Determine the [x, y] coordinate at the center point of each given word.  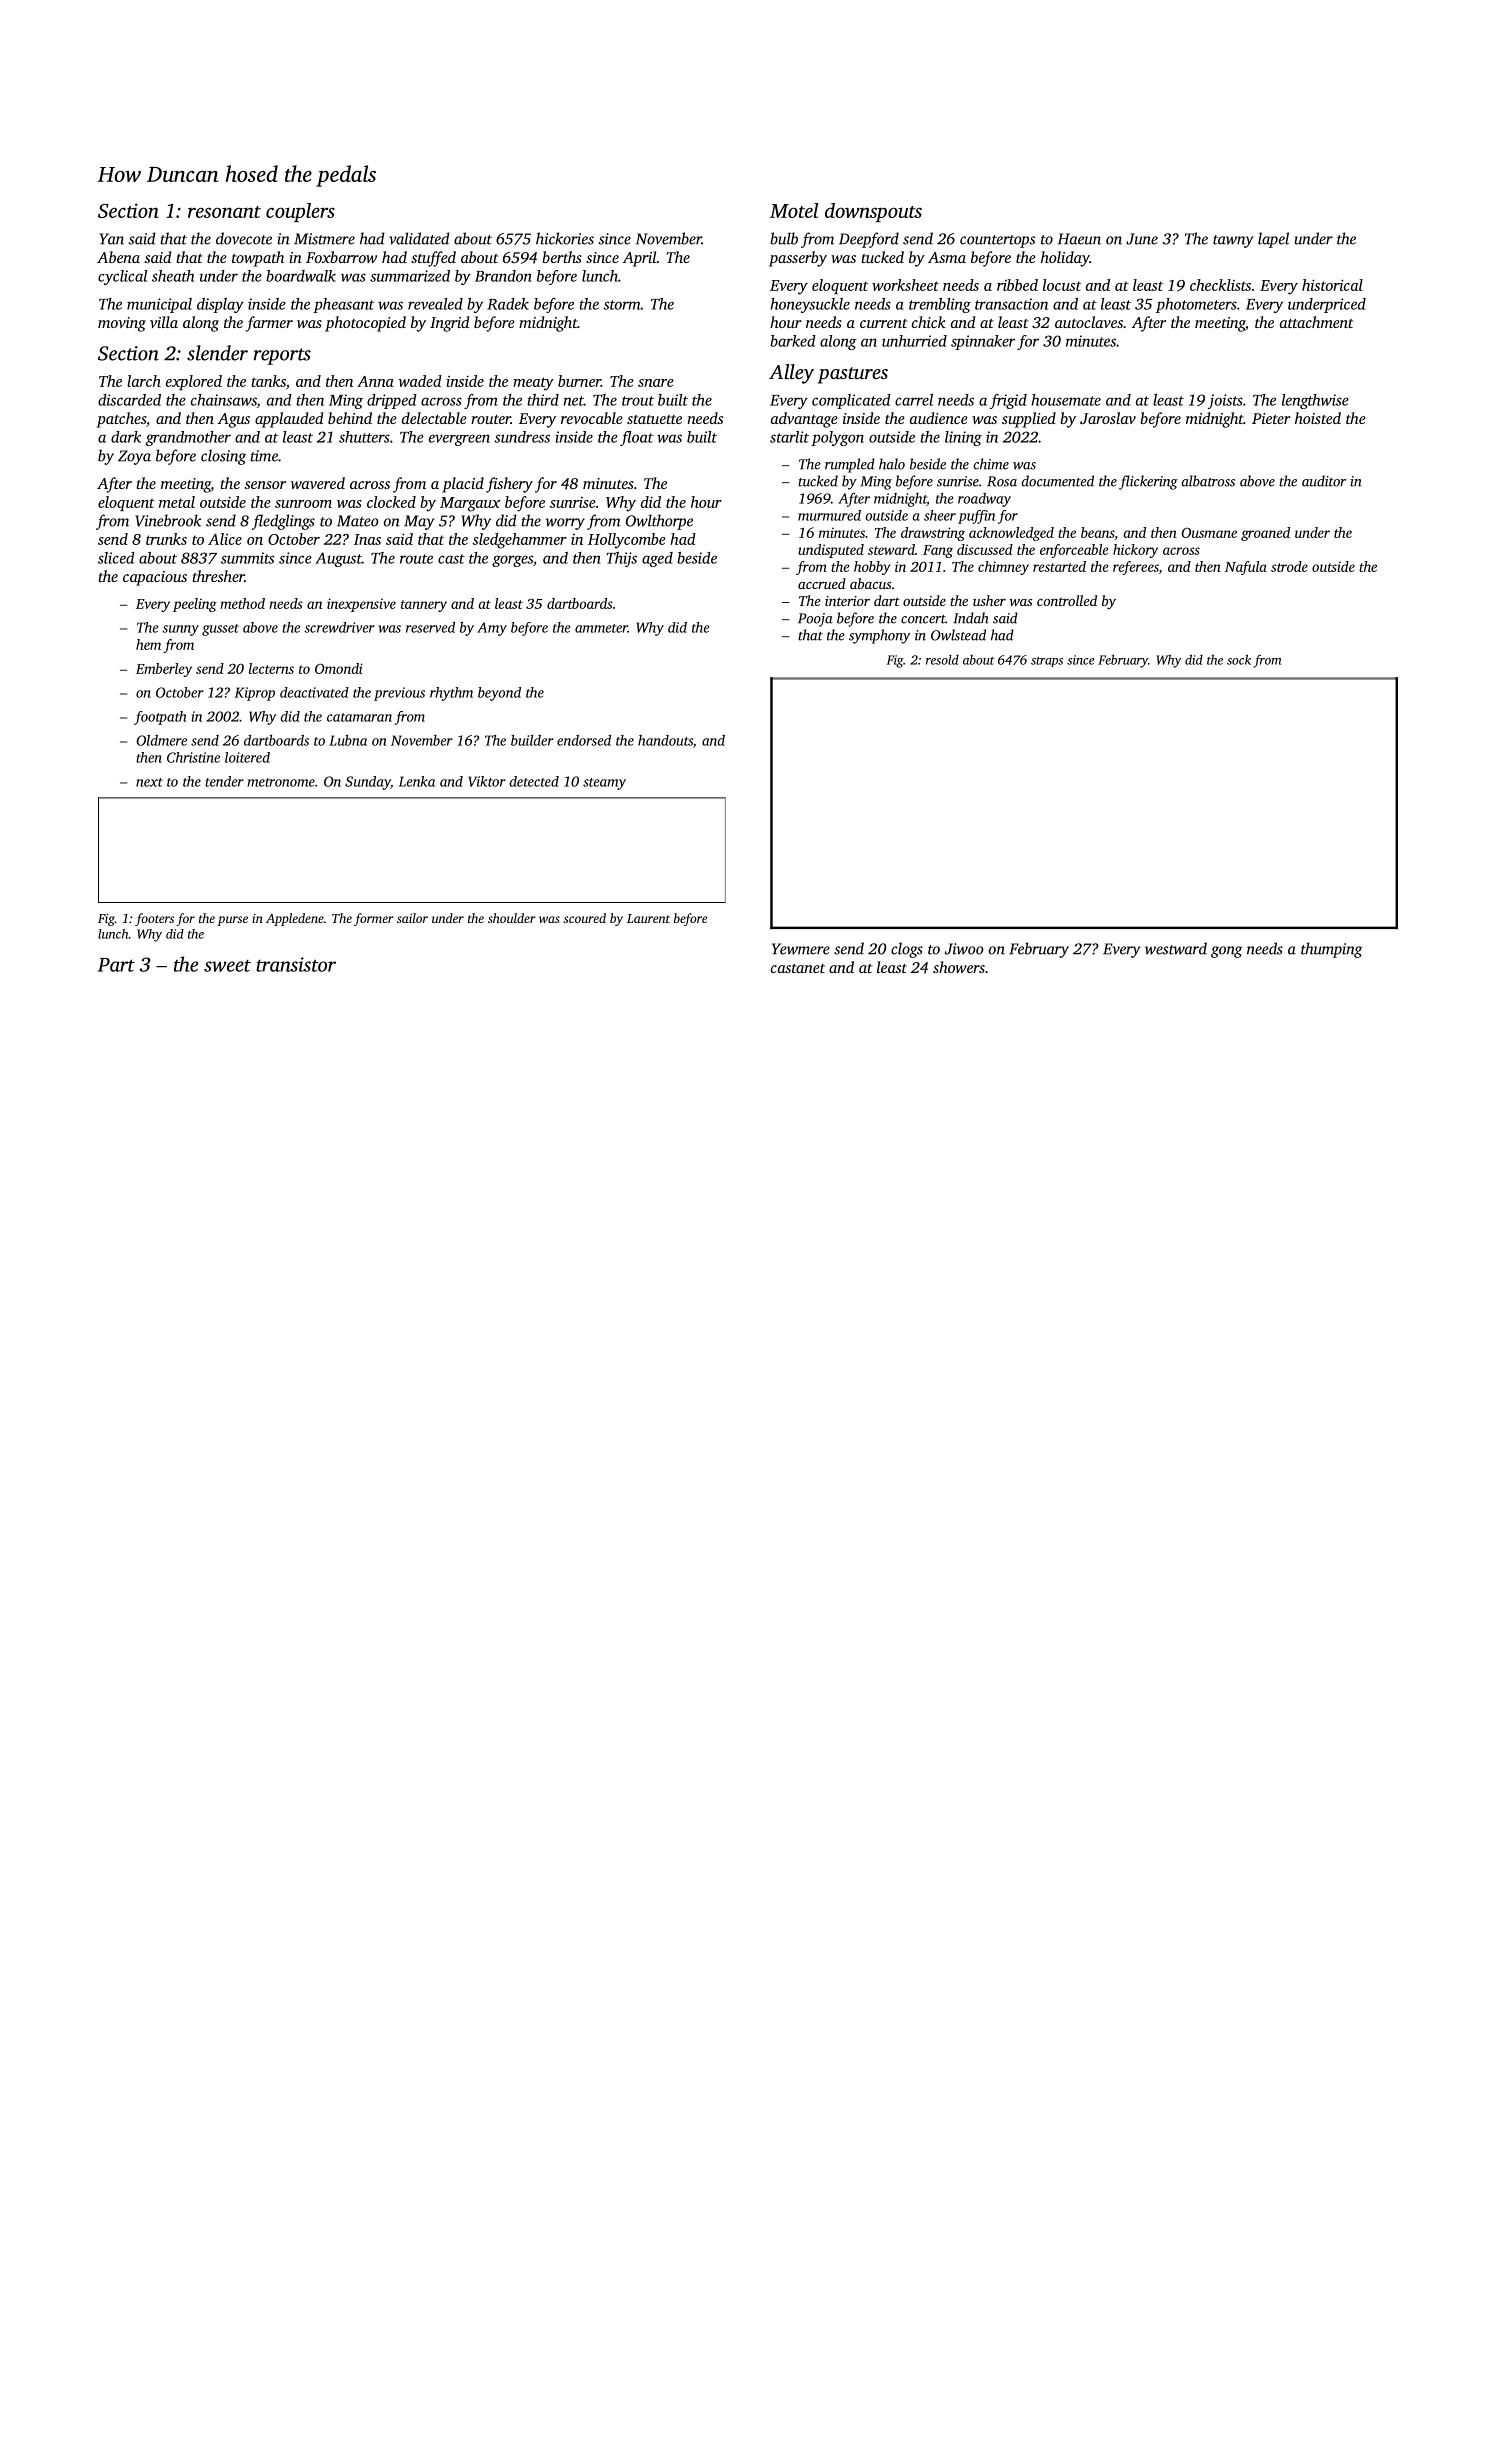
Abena [118, 257]
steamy [604, 784]
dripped [392, 401]
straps [1047, 662]
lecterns [271, 668]
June [1142, 239]
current [883, 323]
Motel [794, 210]
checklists [1220, 285]
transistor [296, 964]
